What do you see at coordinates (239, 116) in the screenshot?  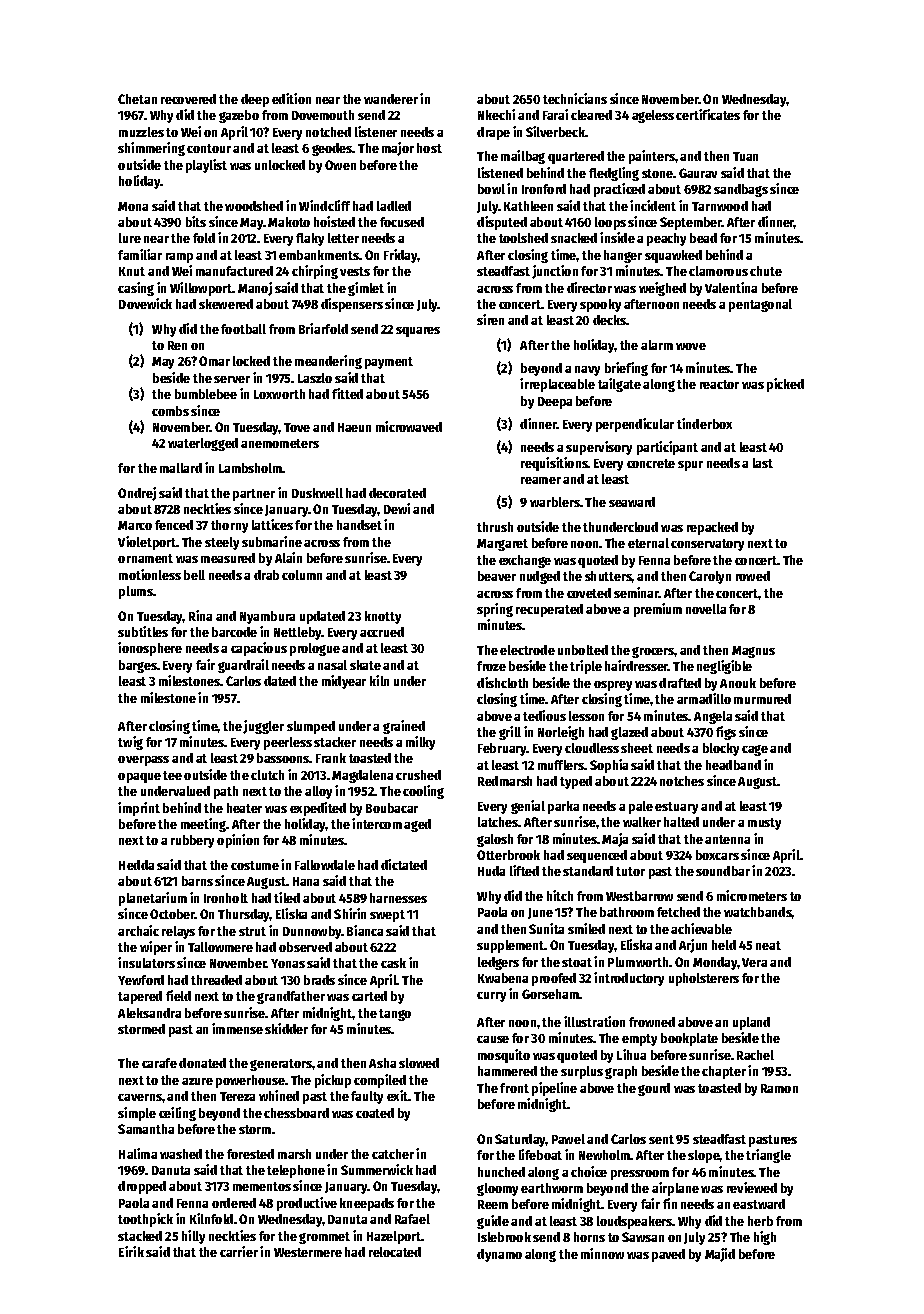 I see `gazebo` at bounding box center [239, 116].
